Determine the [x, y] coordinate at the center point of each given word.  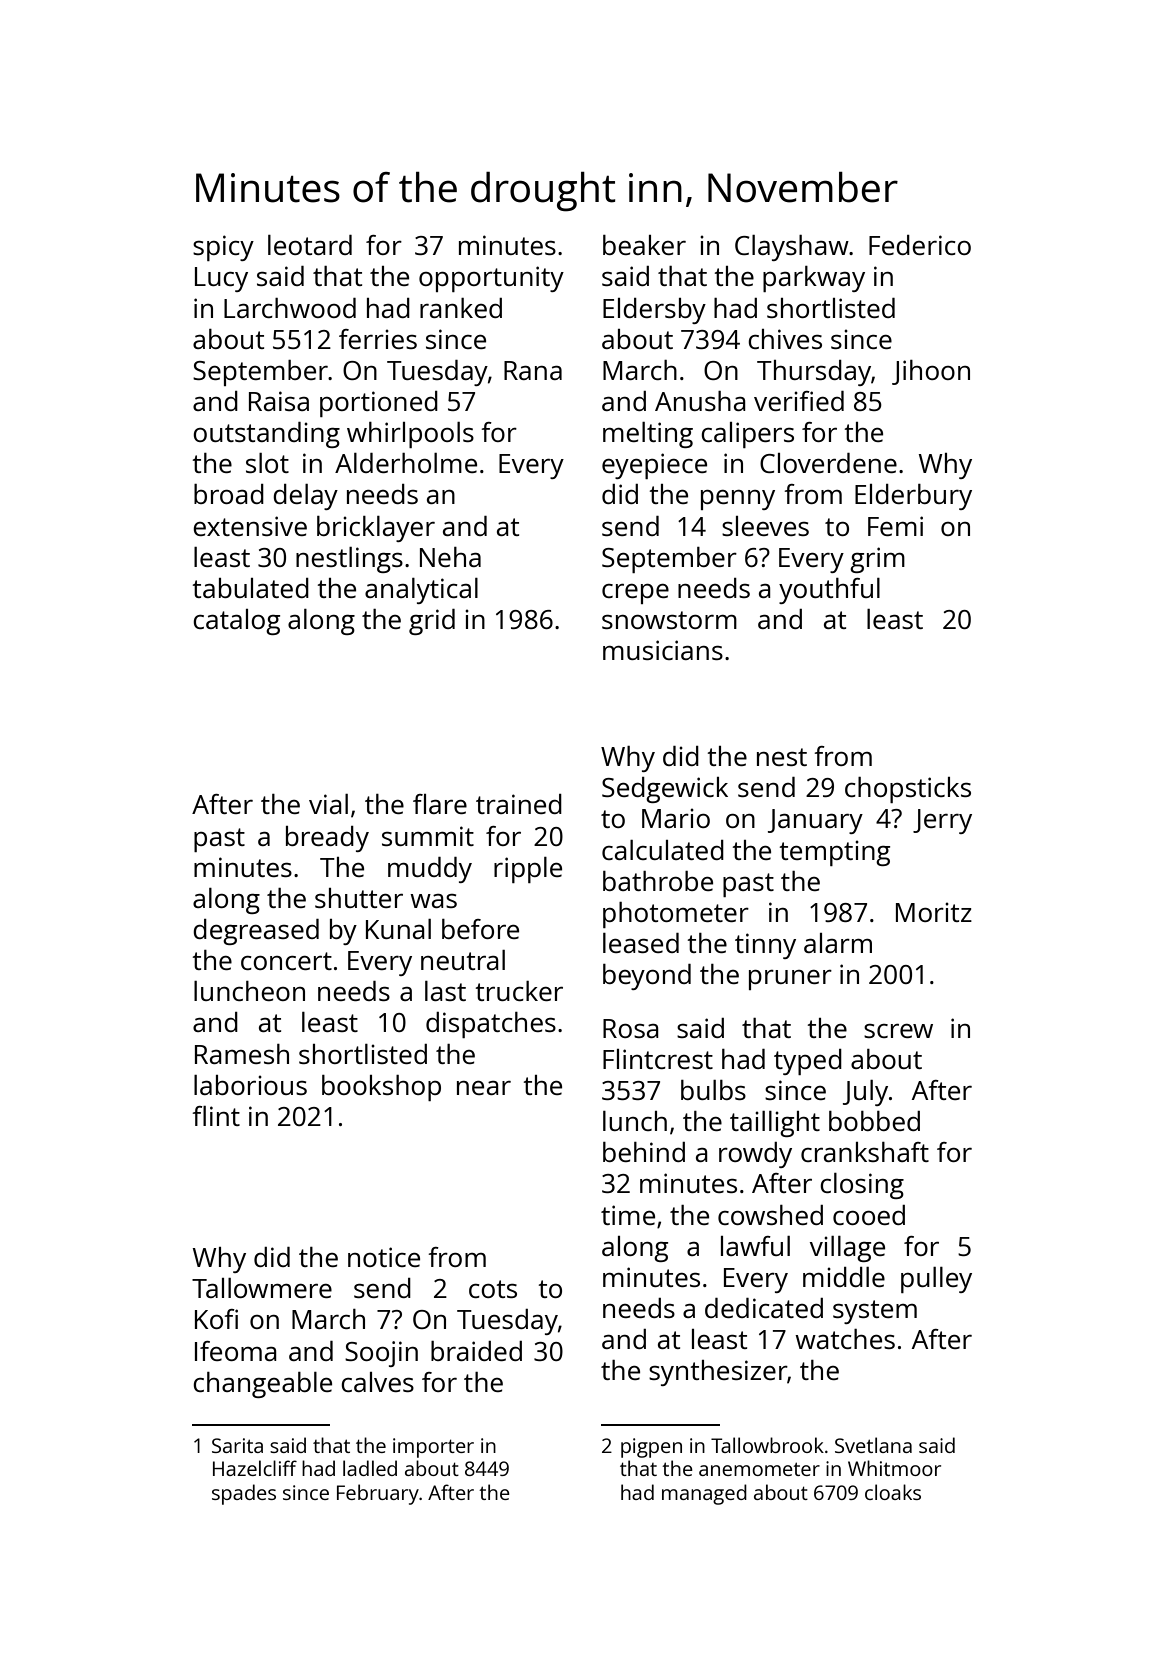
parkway [814, 279]
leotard [310, 245]
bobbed [874, 1121]
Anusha [700, 401]
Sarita [237, 1445]
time [628, 1215]
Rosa [631, 1028]
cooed [869, 1215]
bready [327, 839]
